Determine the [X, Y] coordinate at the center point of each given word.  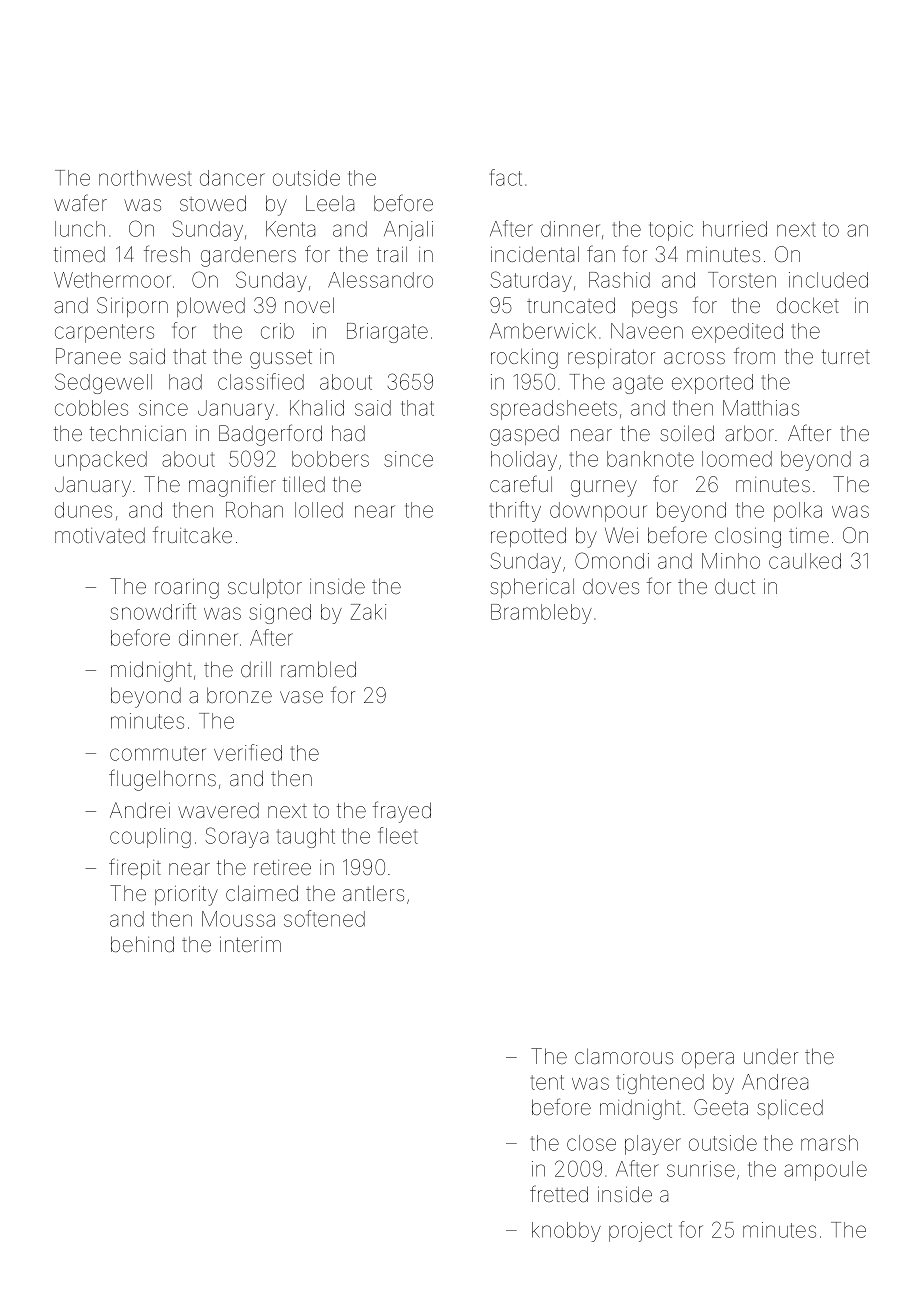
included [828, 280]
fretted [559, 1193]
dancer [232, 178]
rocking [524, 358]
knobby [566, 1232]
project [640, 1232]
